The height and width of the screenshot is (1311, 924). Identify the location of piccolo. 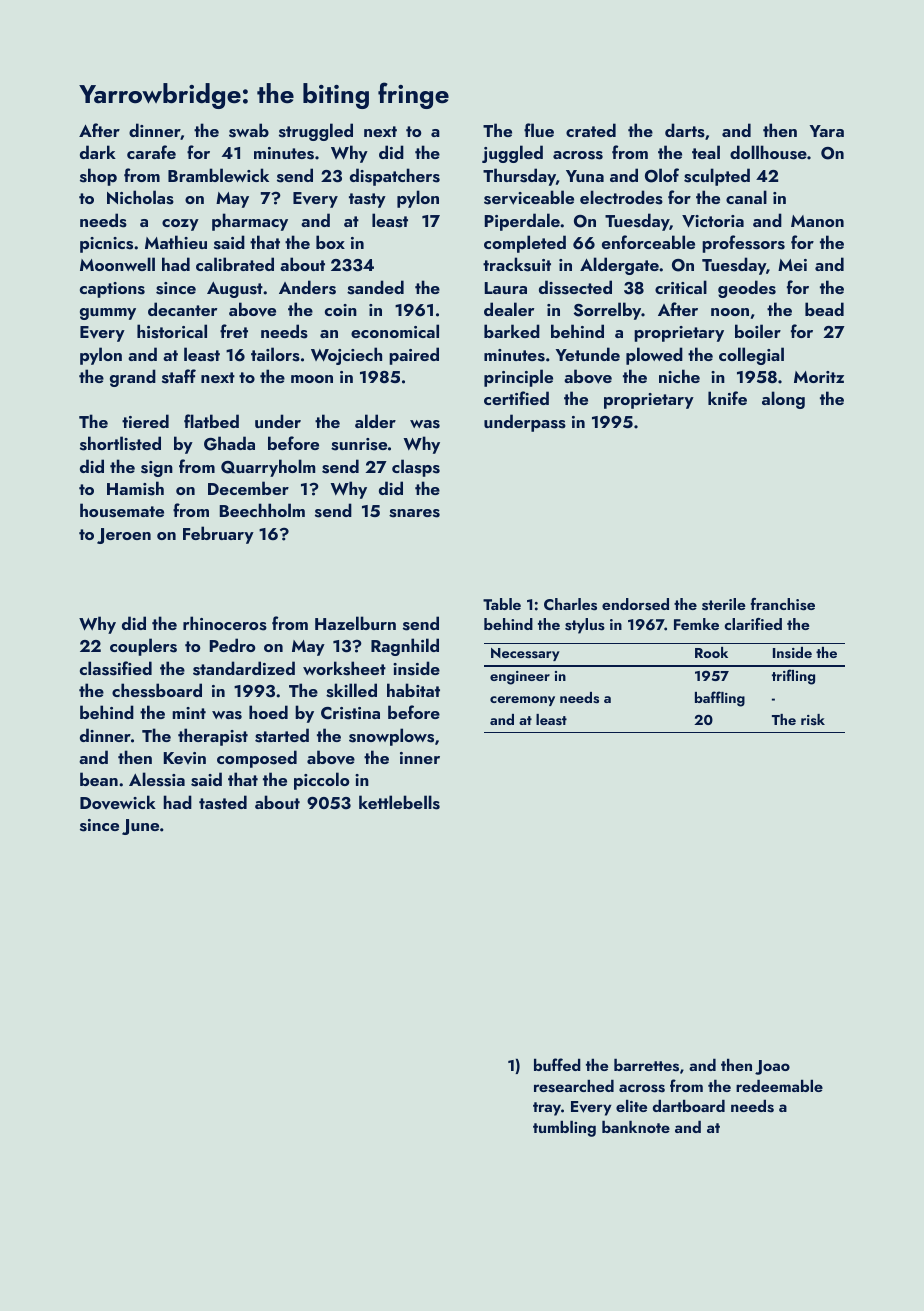
(321, 781).
